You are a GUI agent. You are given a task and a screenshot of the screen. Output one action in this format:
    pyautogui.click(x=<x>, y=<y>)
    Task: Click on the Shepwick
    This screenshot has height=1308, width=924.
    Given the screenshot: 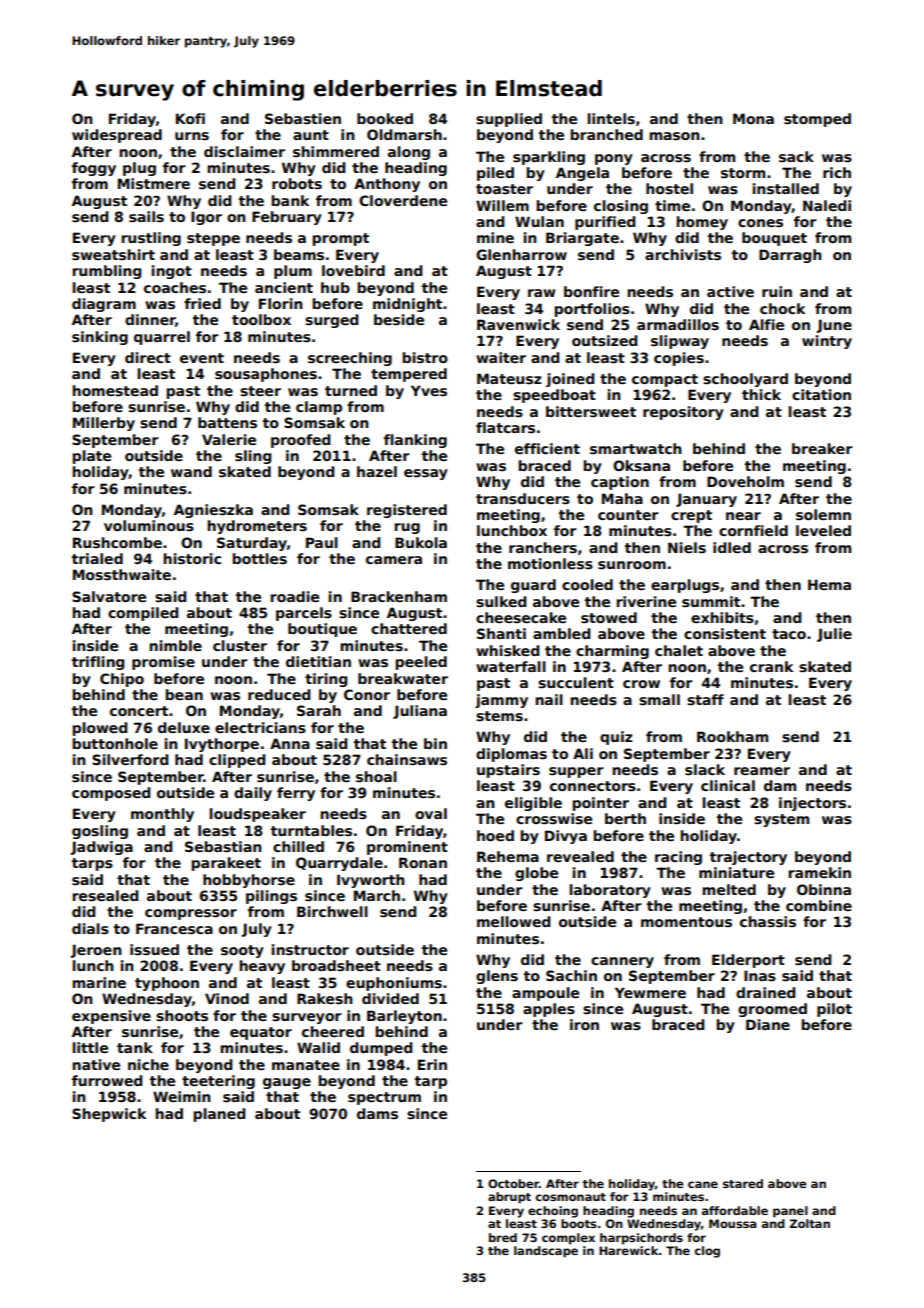 What is the action you would take?
    pyautogui.click(x=109, y=1115)
